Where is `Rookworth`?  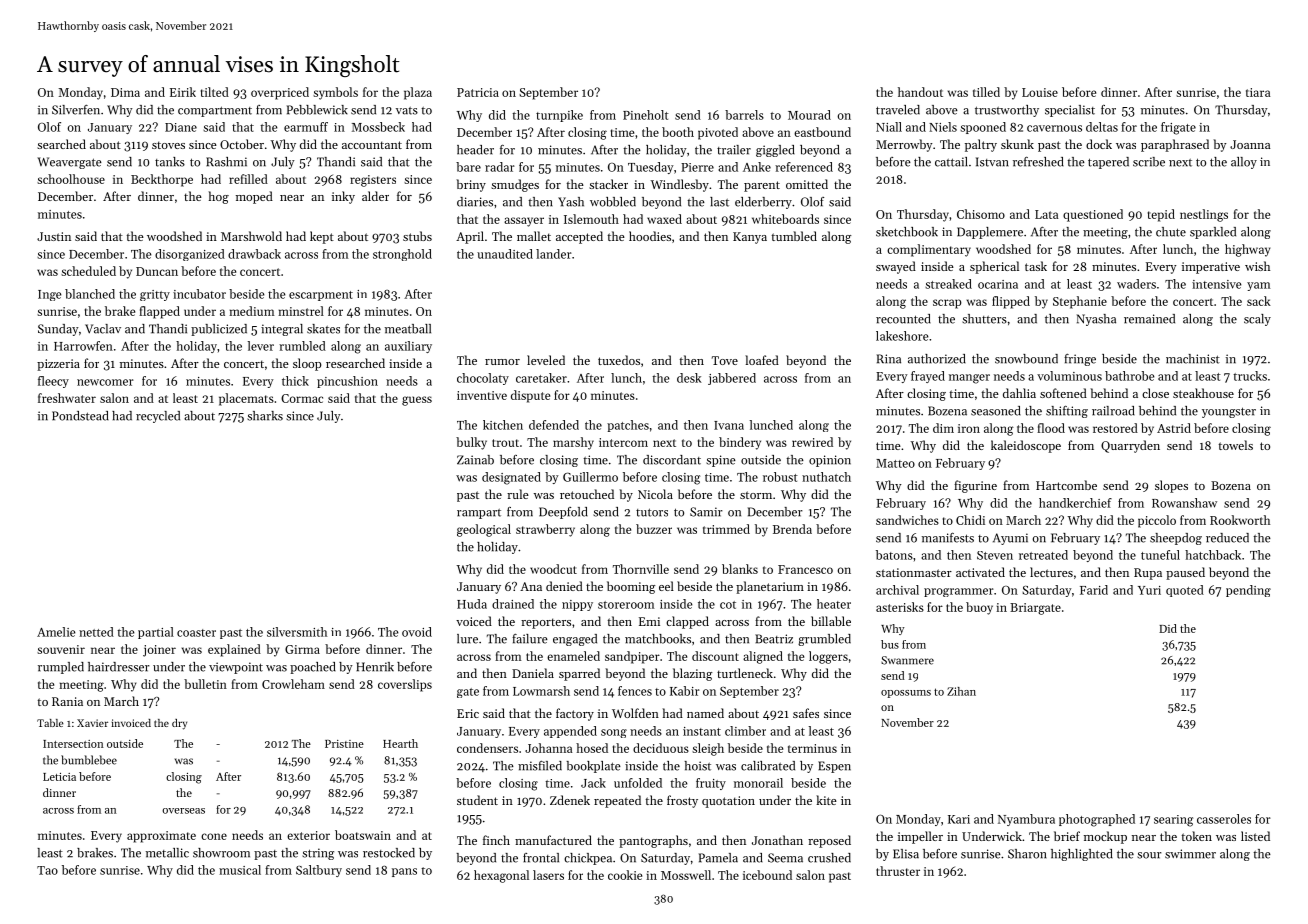 Rookworth is located at coordinates (1240, 520).
